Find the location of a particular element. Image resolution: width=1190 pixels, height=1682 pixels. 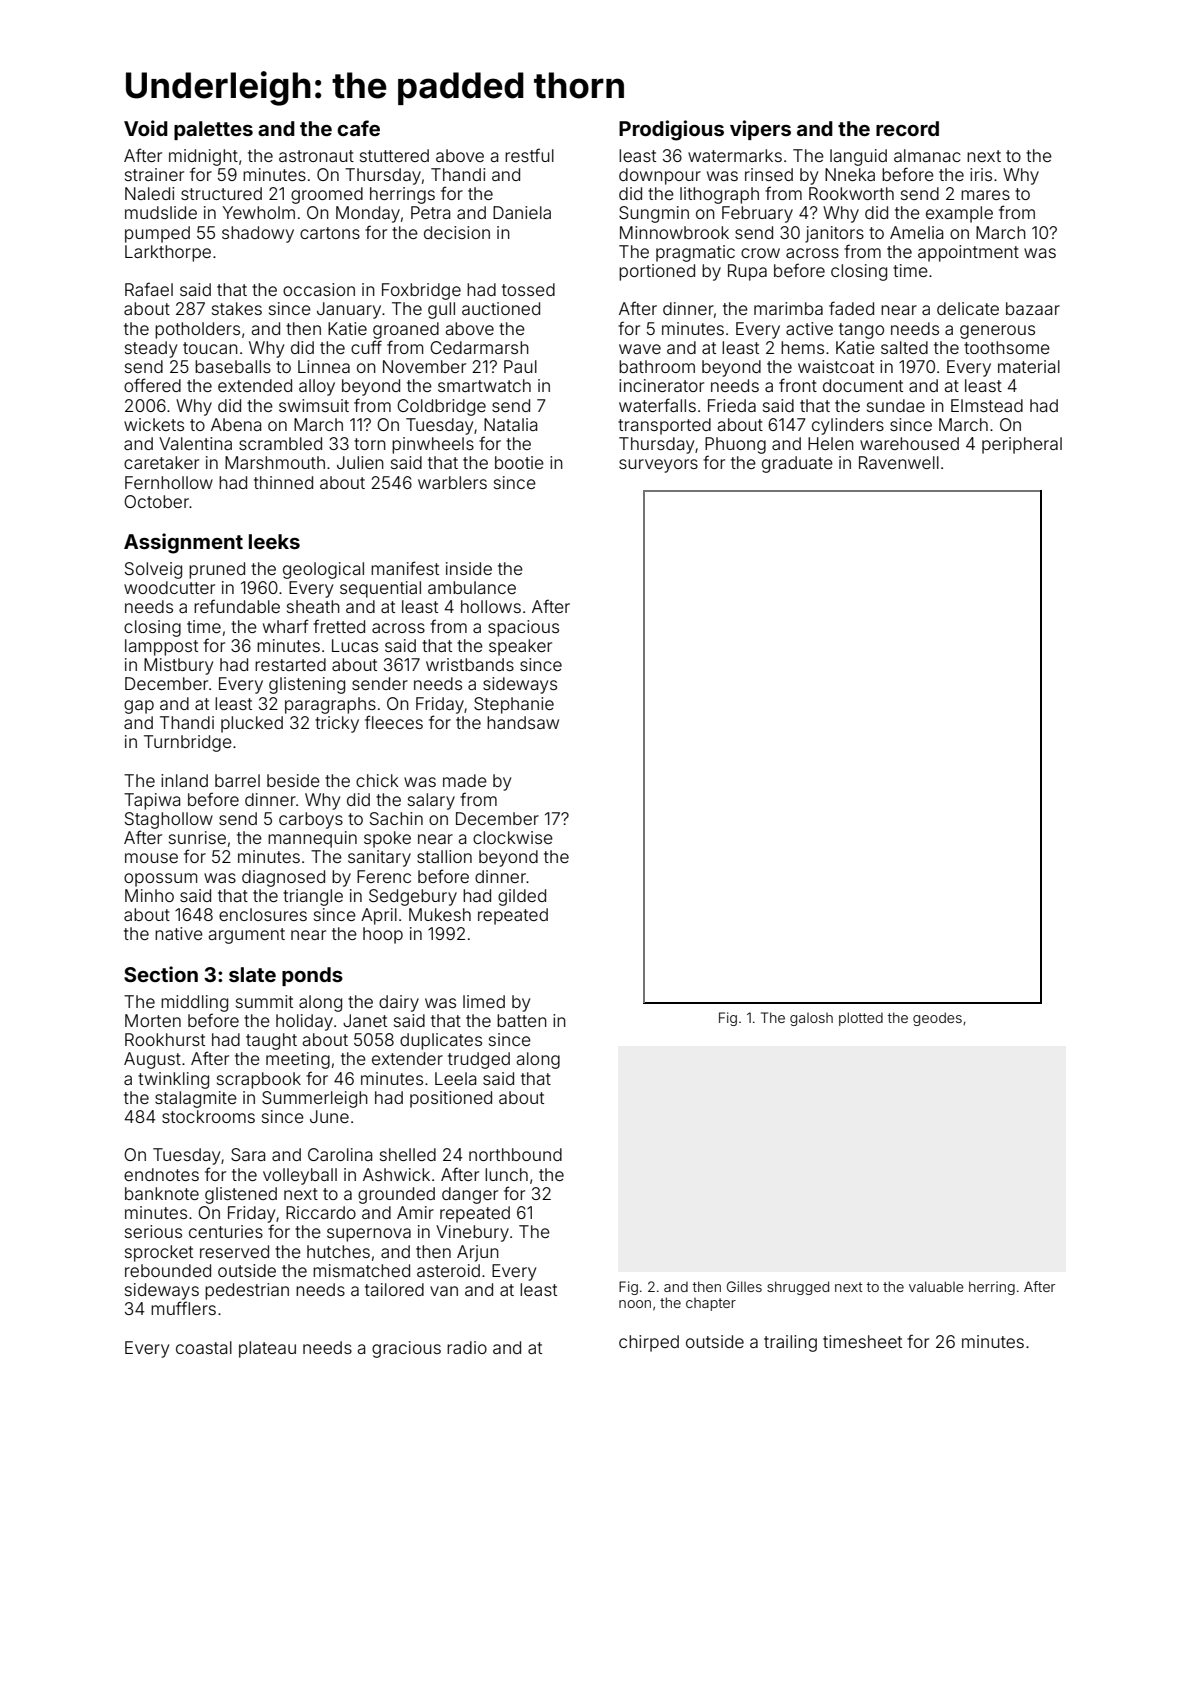

stalagmite is located at coordinates (196, 1099).
